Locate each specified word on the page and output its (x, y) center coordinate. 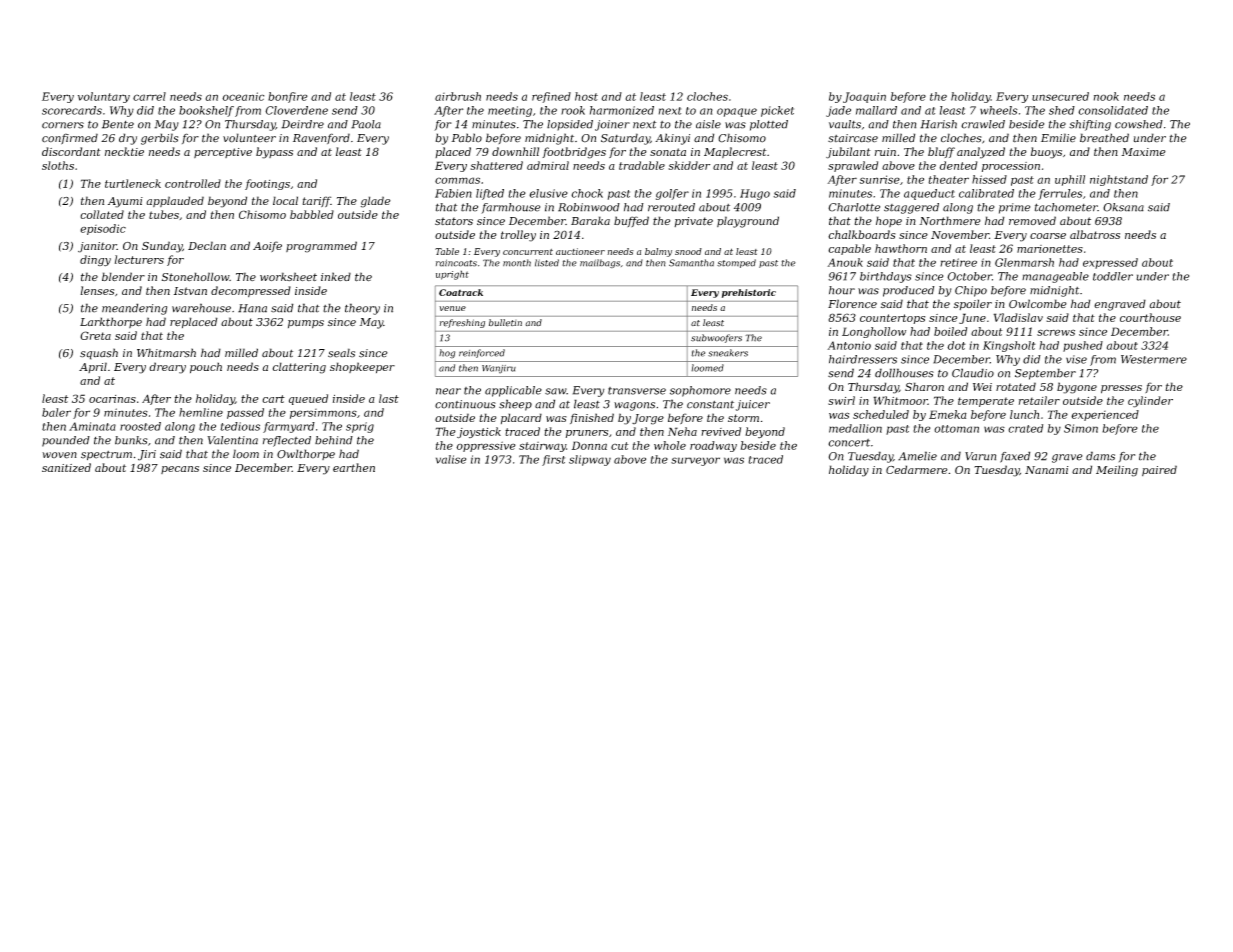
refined (551, 97)
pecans (180, 470)
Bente (118, 124)
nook (1106, 96)
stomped (736, 263)
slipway (590, 460)
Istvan (190, 291)
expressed (1110, 263)
